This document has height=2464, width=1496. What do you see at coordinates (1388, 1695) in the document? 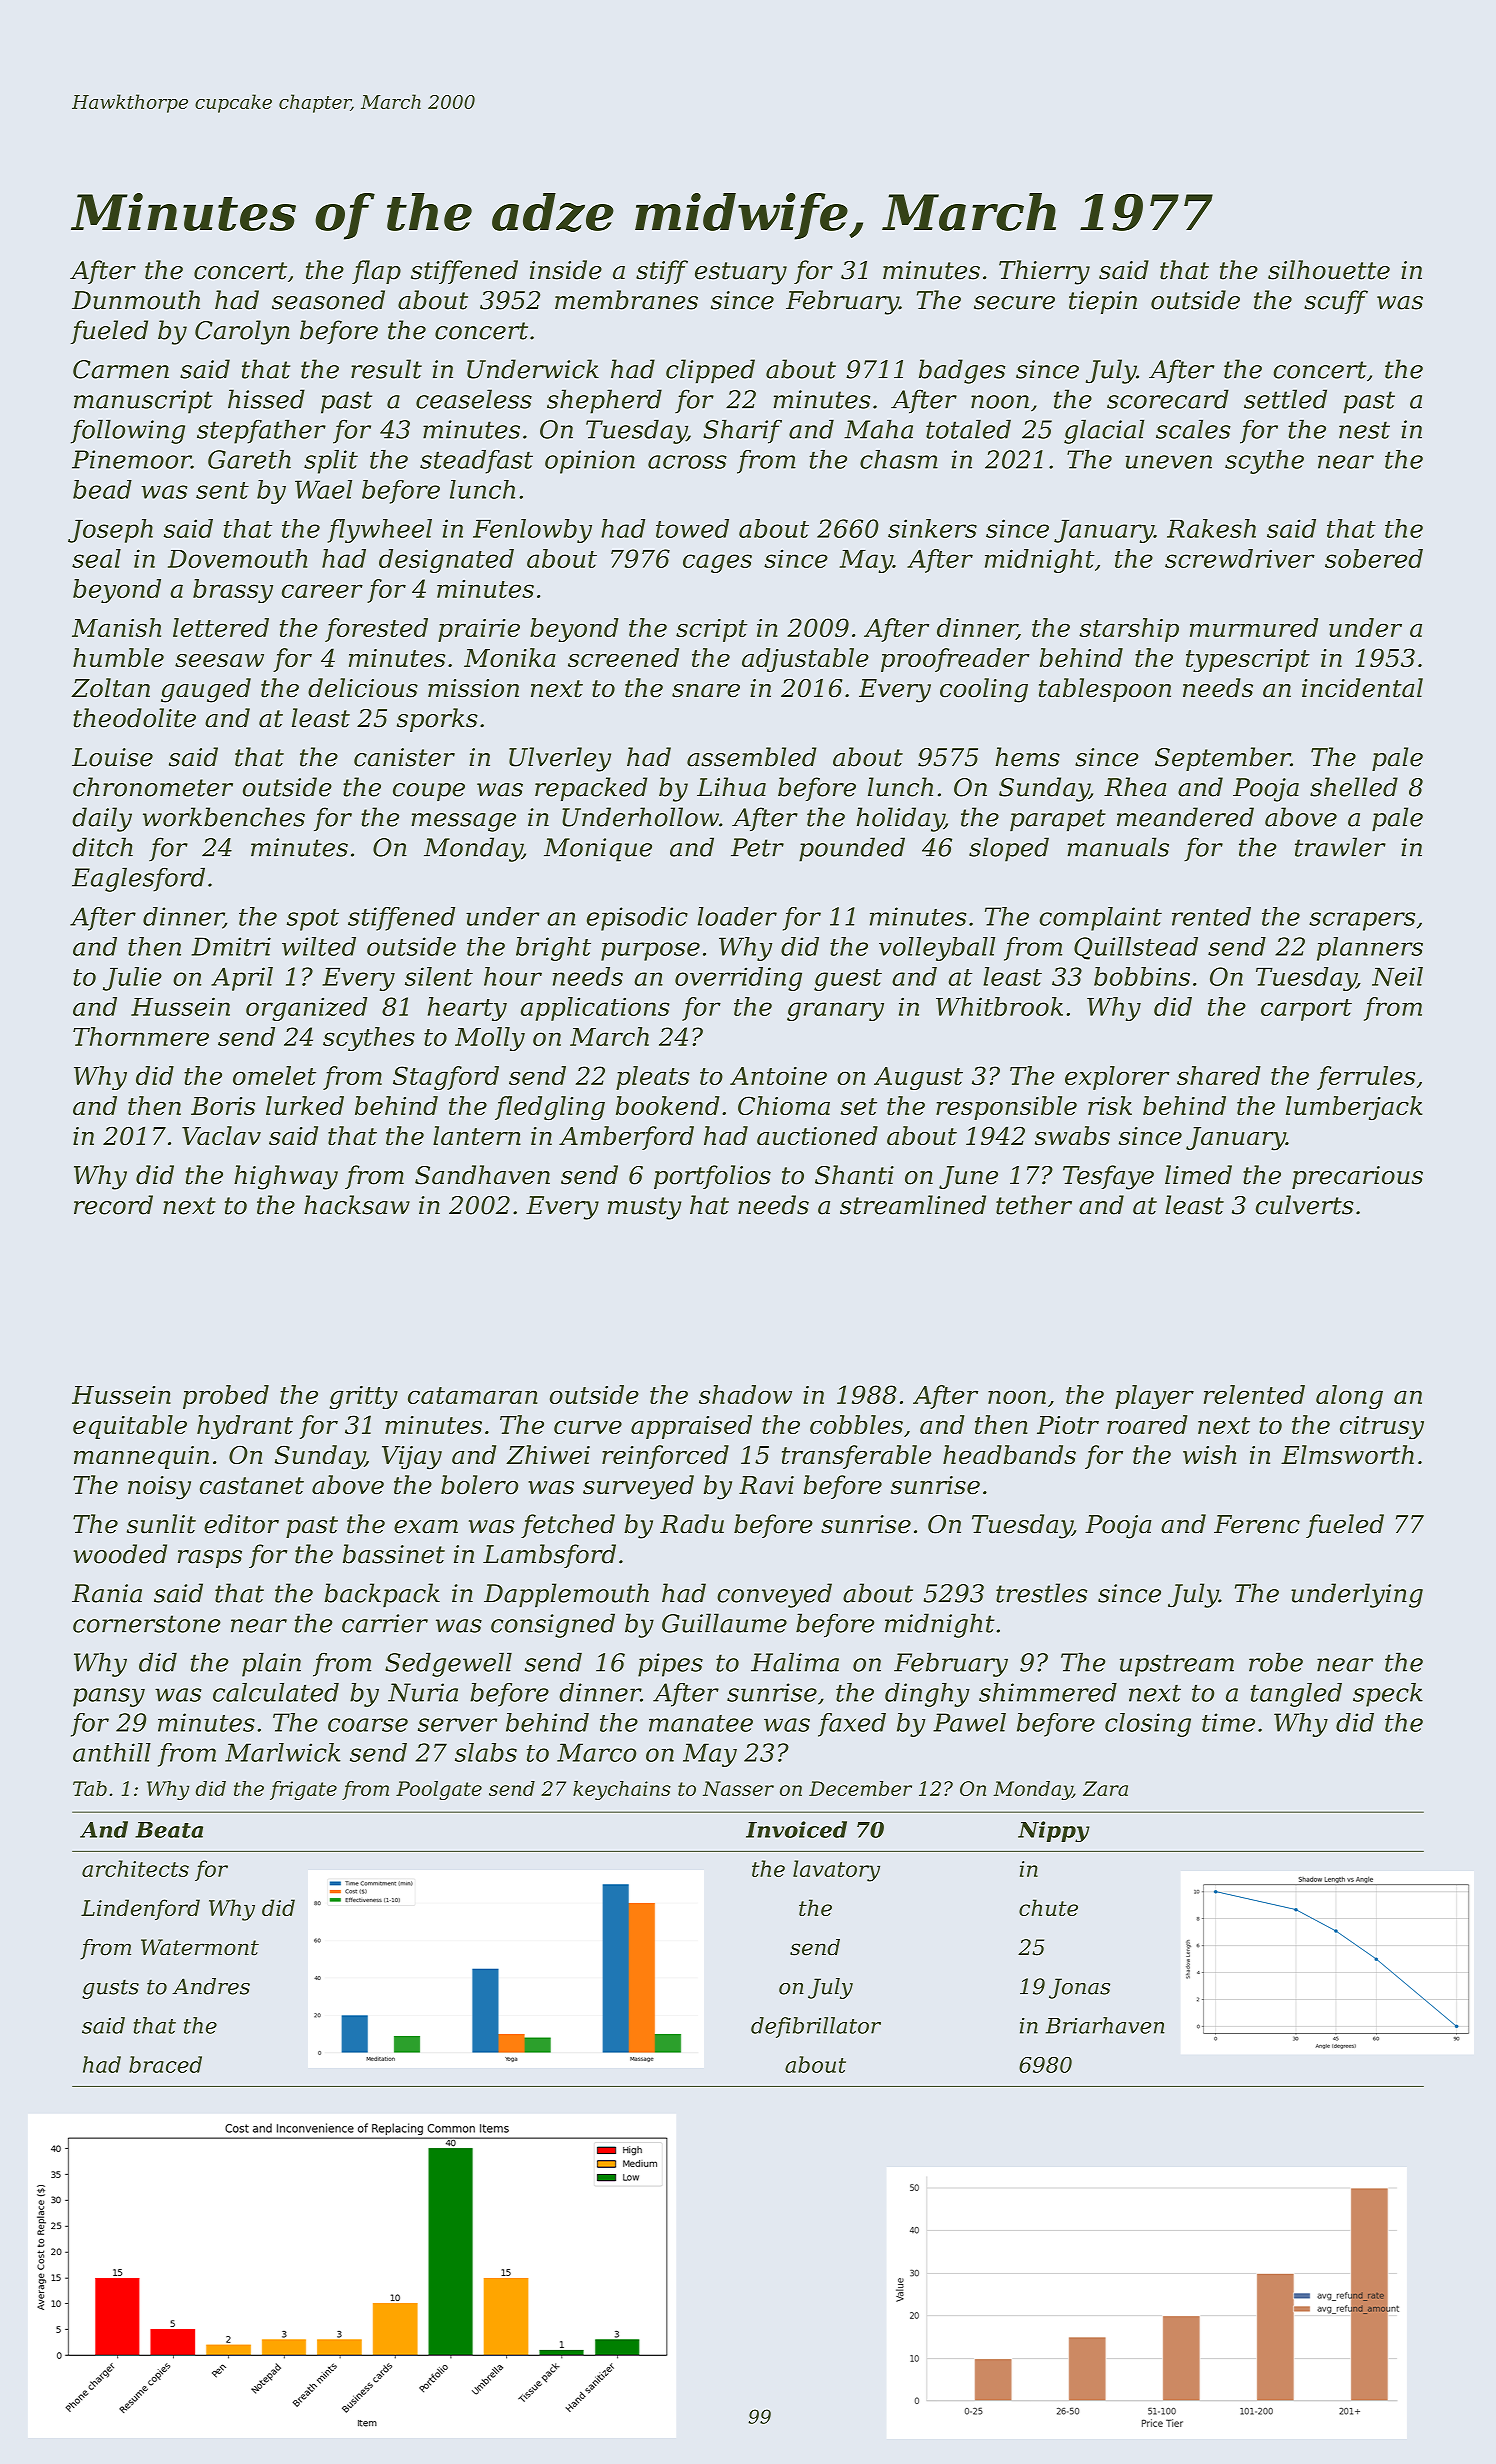
I see `speck` at bounding box center [1388, 1695].
